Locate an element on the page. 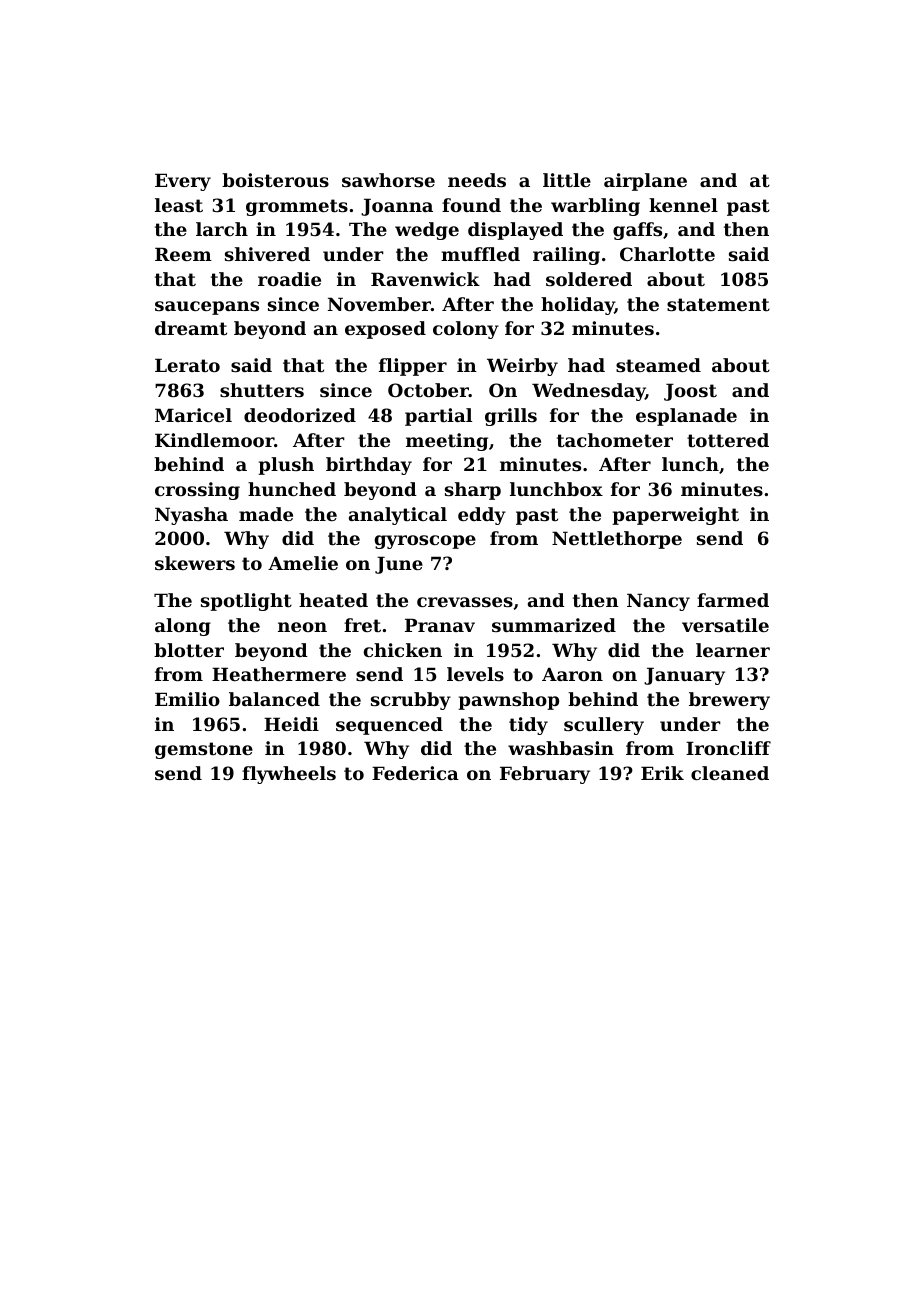  Kindlemoor is located at coordinates (214, 440).
